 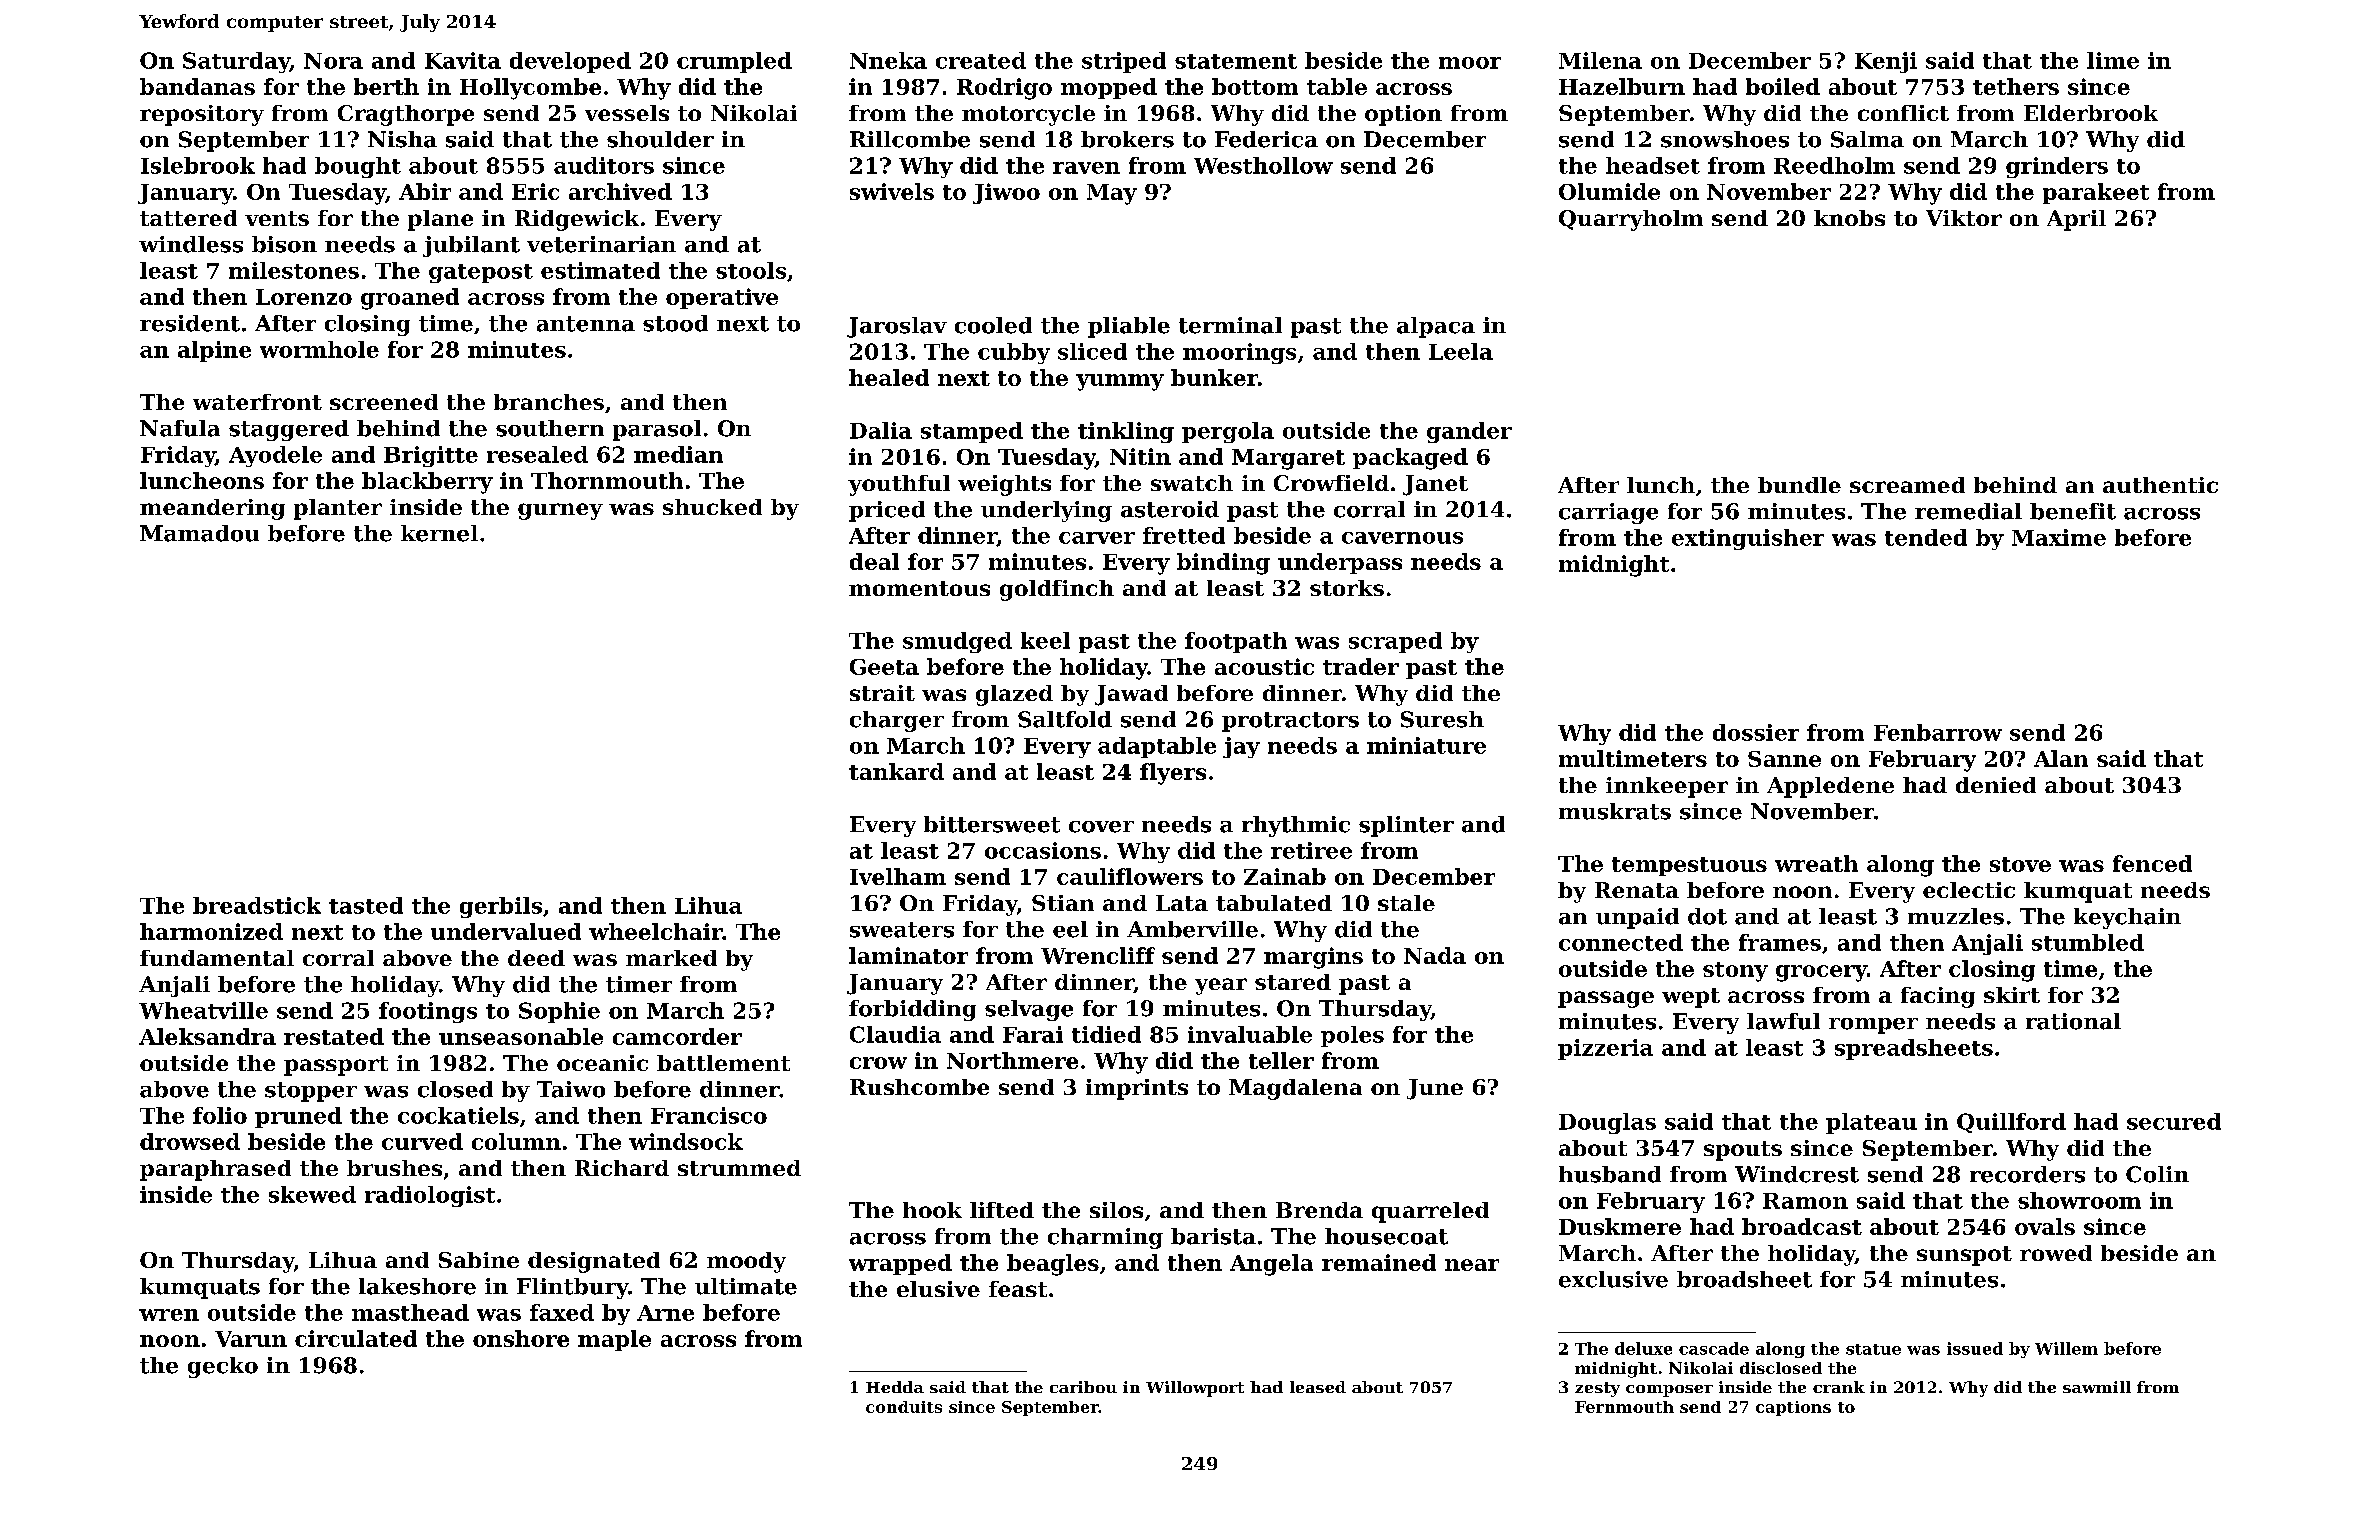 What do you see at coordinates (199, 533) in the document?
I see `Mamadou` at bounding box center [199, 533].
